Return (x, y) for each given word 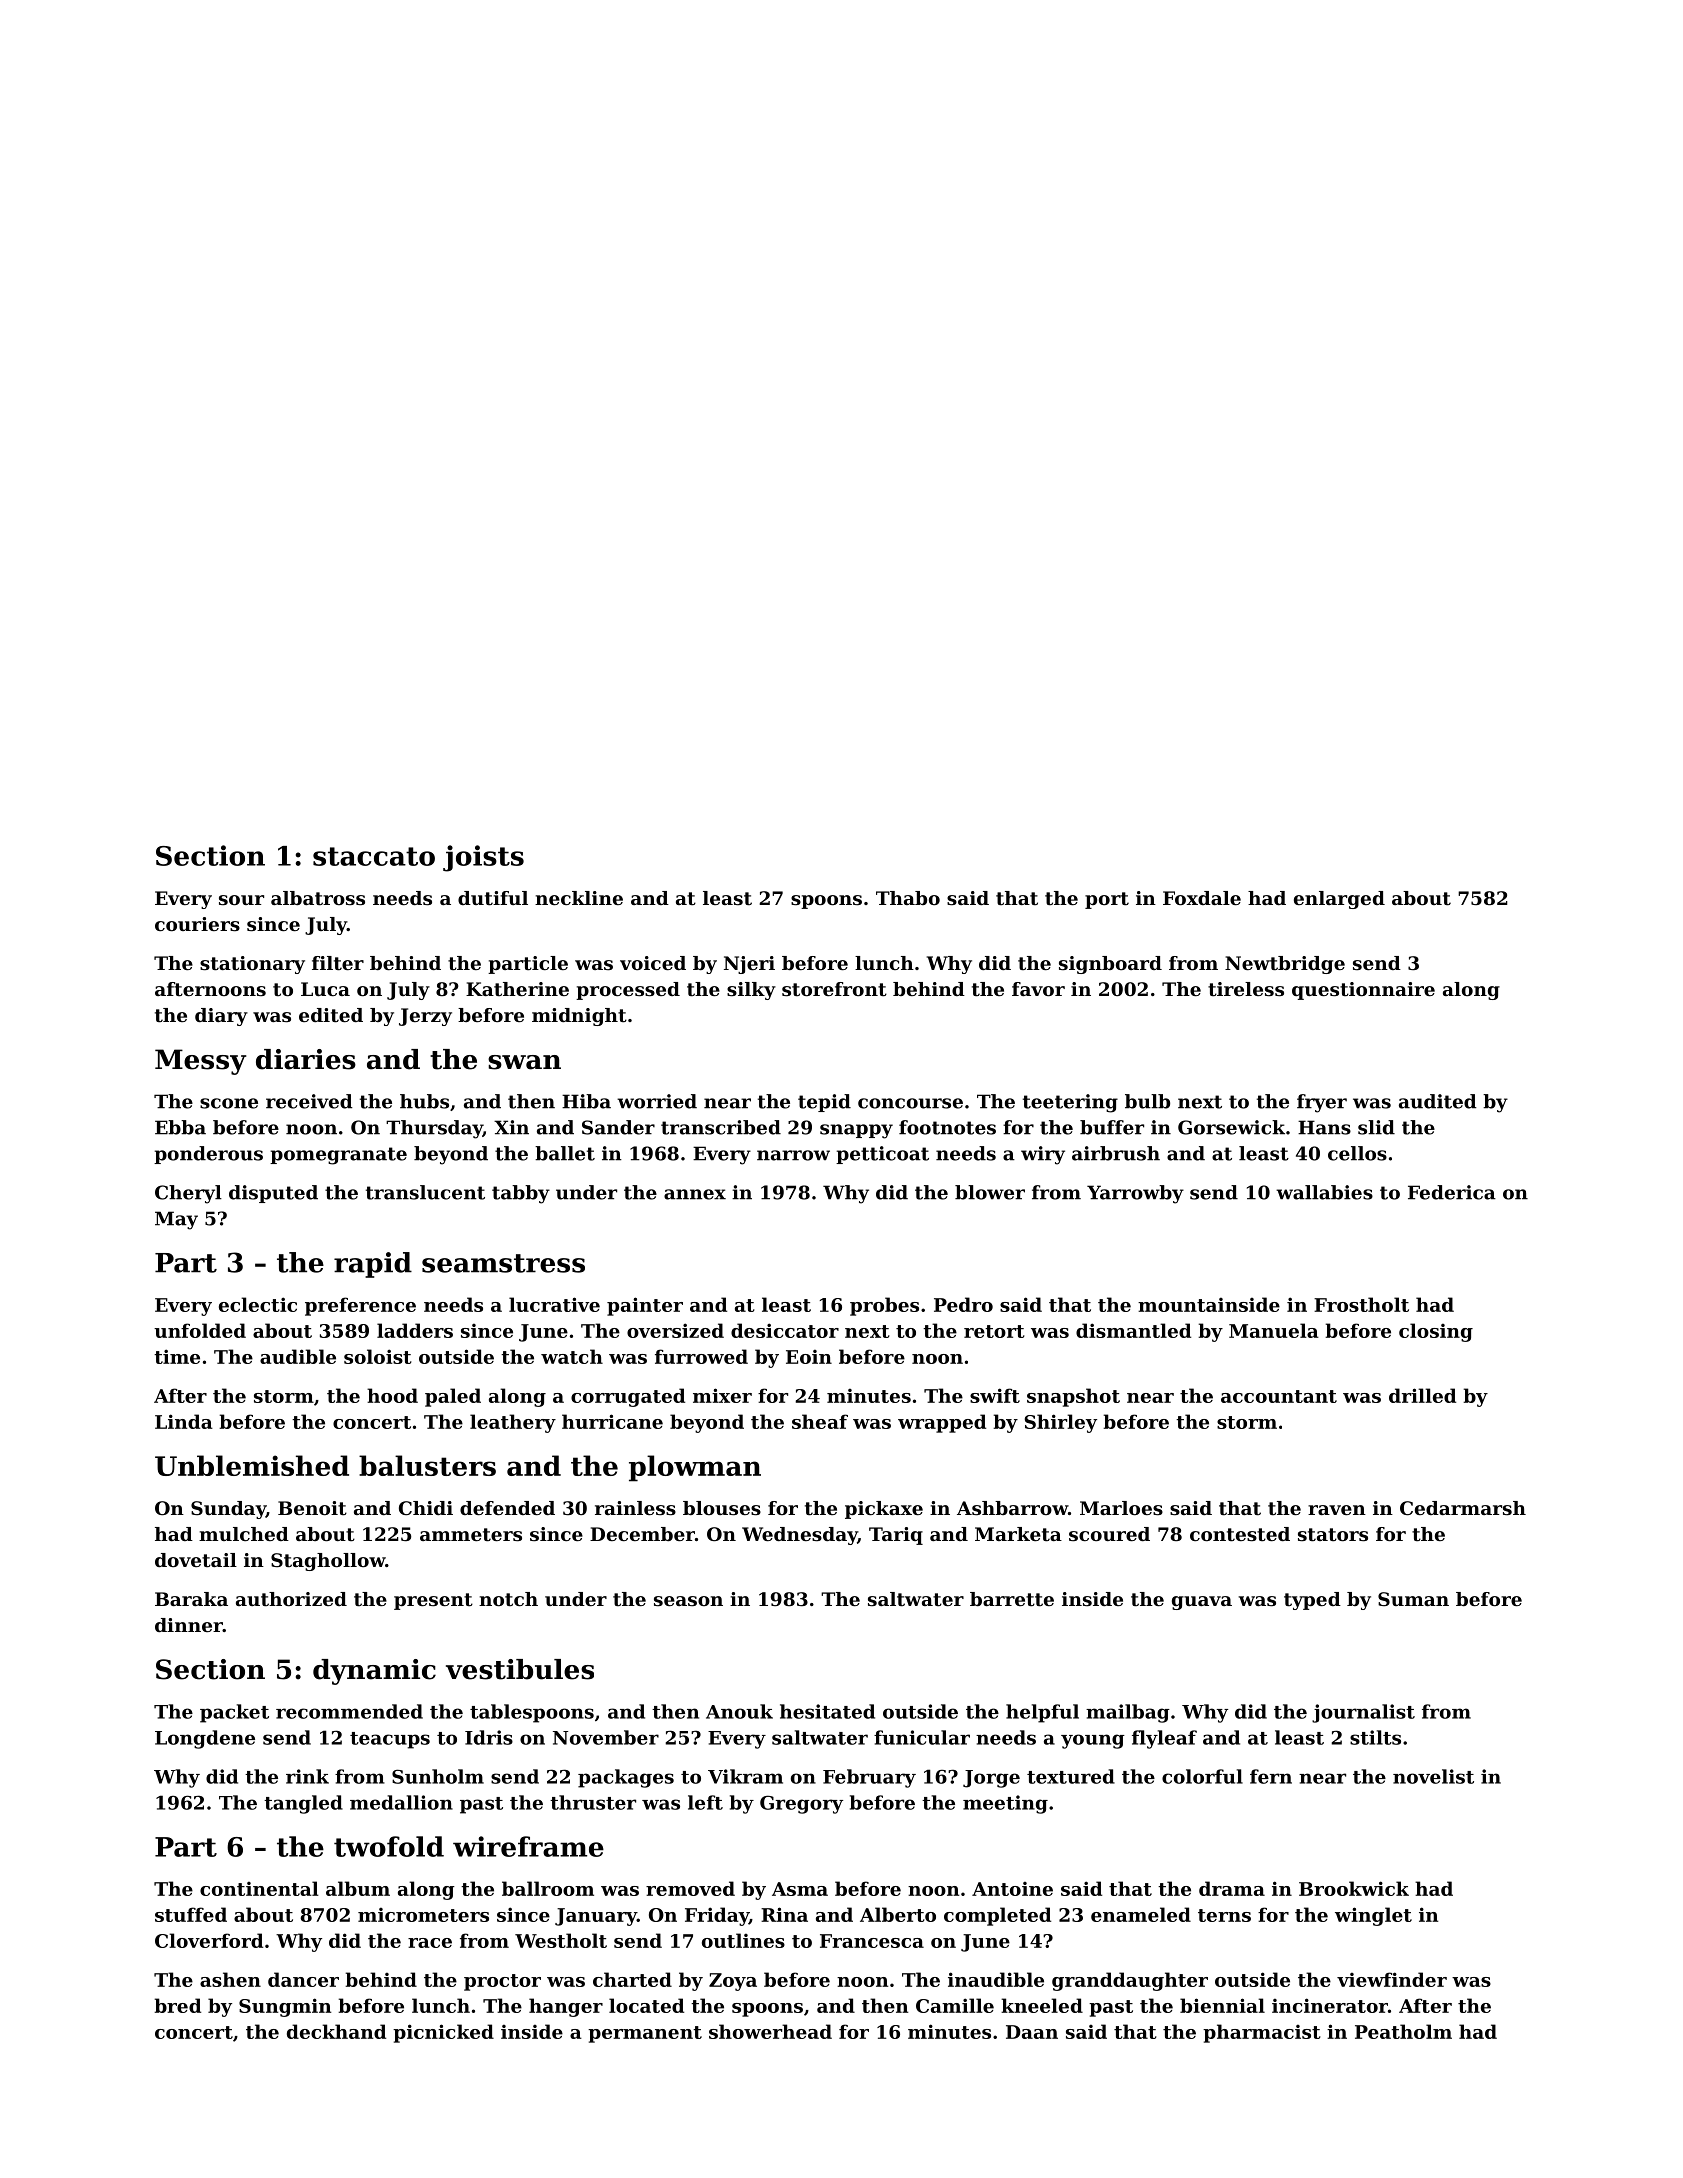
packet (234, 1713)
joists (483, 858)
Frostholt (1361, 1304)
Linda (184, 1421)
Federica (1452, 1192)
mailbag (1128, 1713)
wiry (1043, 1155)
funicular (922, 1737)
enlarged (1339, 900)
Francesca (872, 1941)
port (1107, 900)
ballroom (548, 1888)
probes (884, 1306)
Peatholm (1403, 2031)
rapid (373, 1265)
